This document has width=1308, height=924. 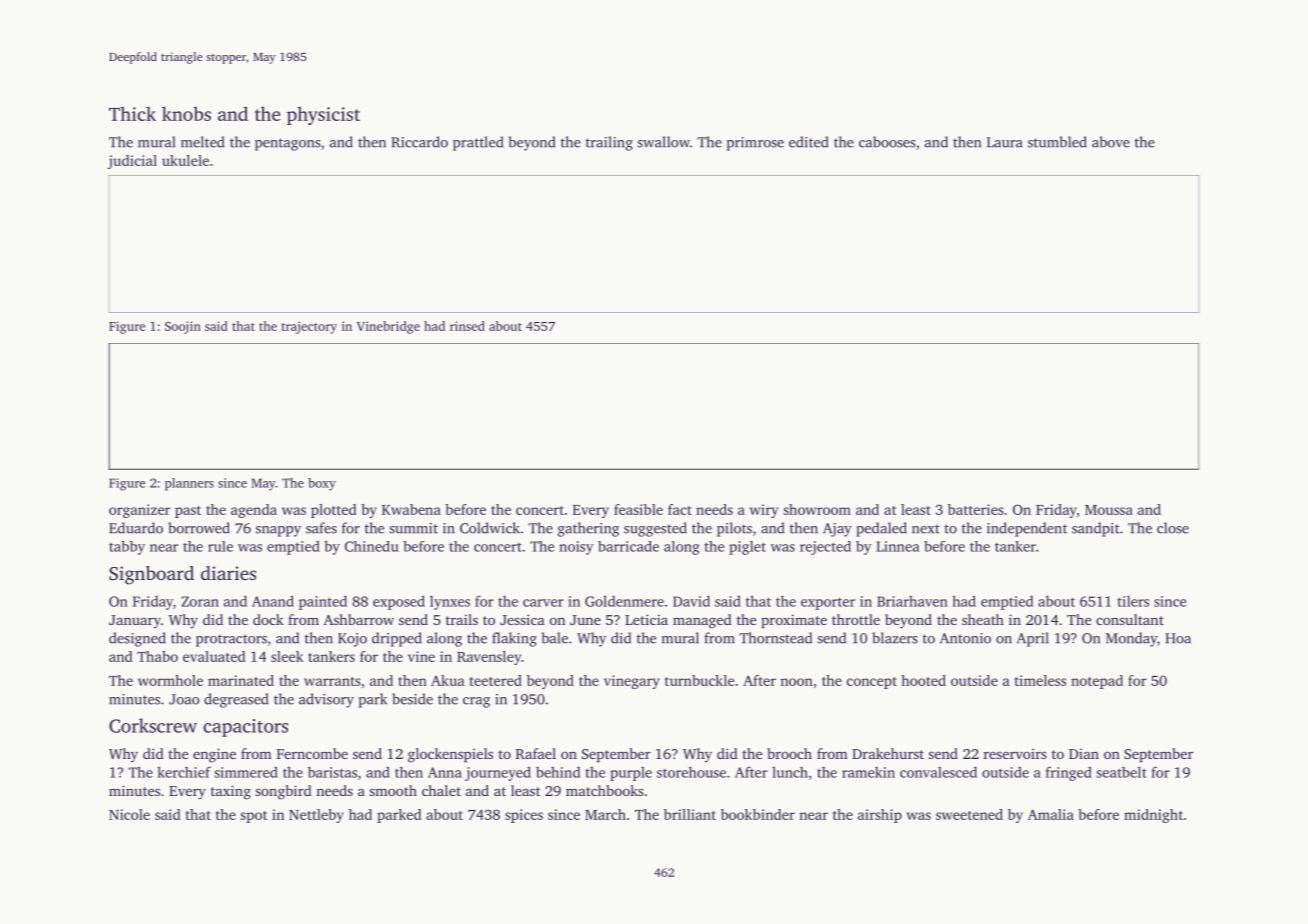 What do you see at coordinates (691, 601) in the document?
I see `David` at bounding box center [691, 601].
